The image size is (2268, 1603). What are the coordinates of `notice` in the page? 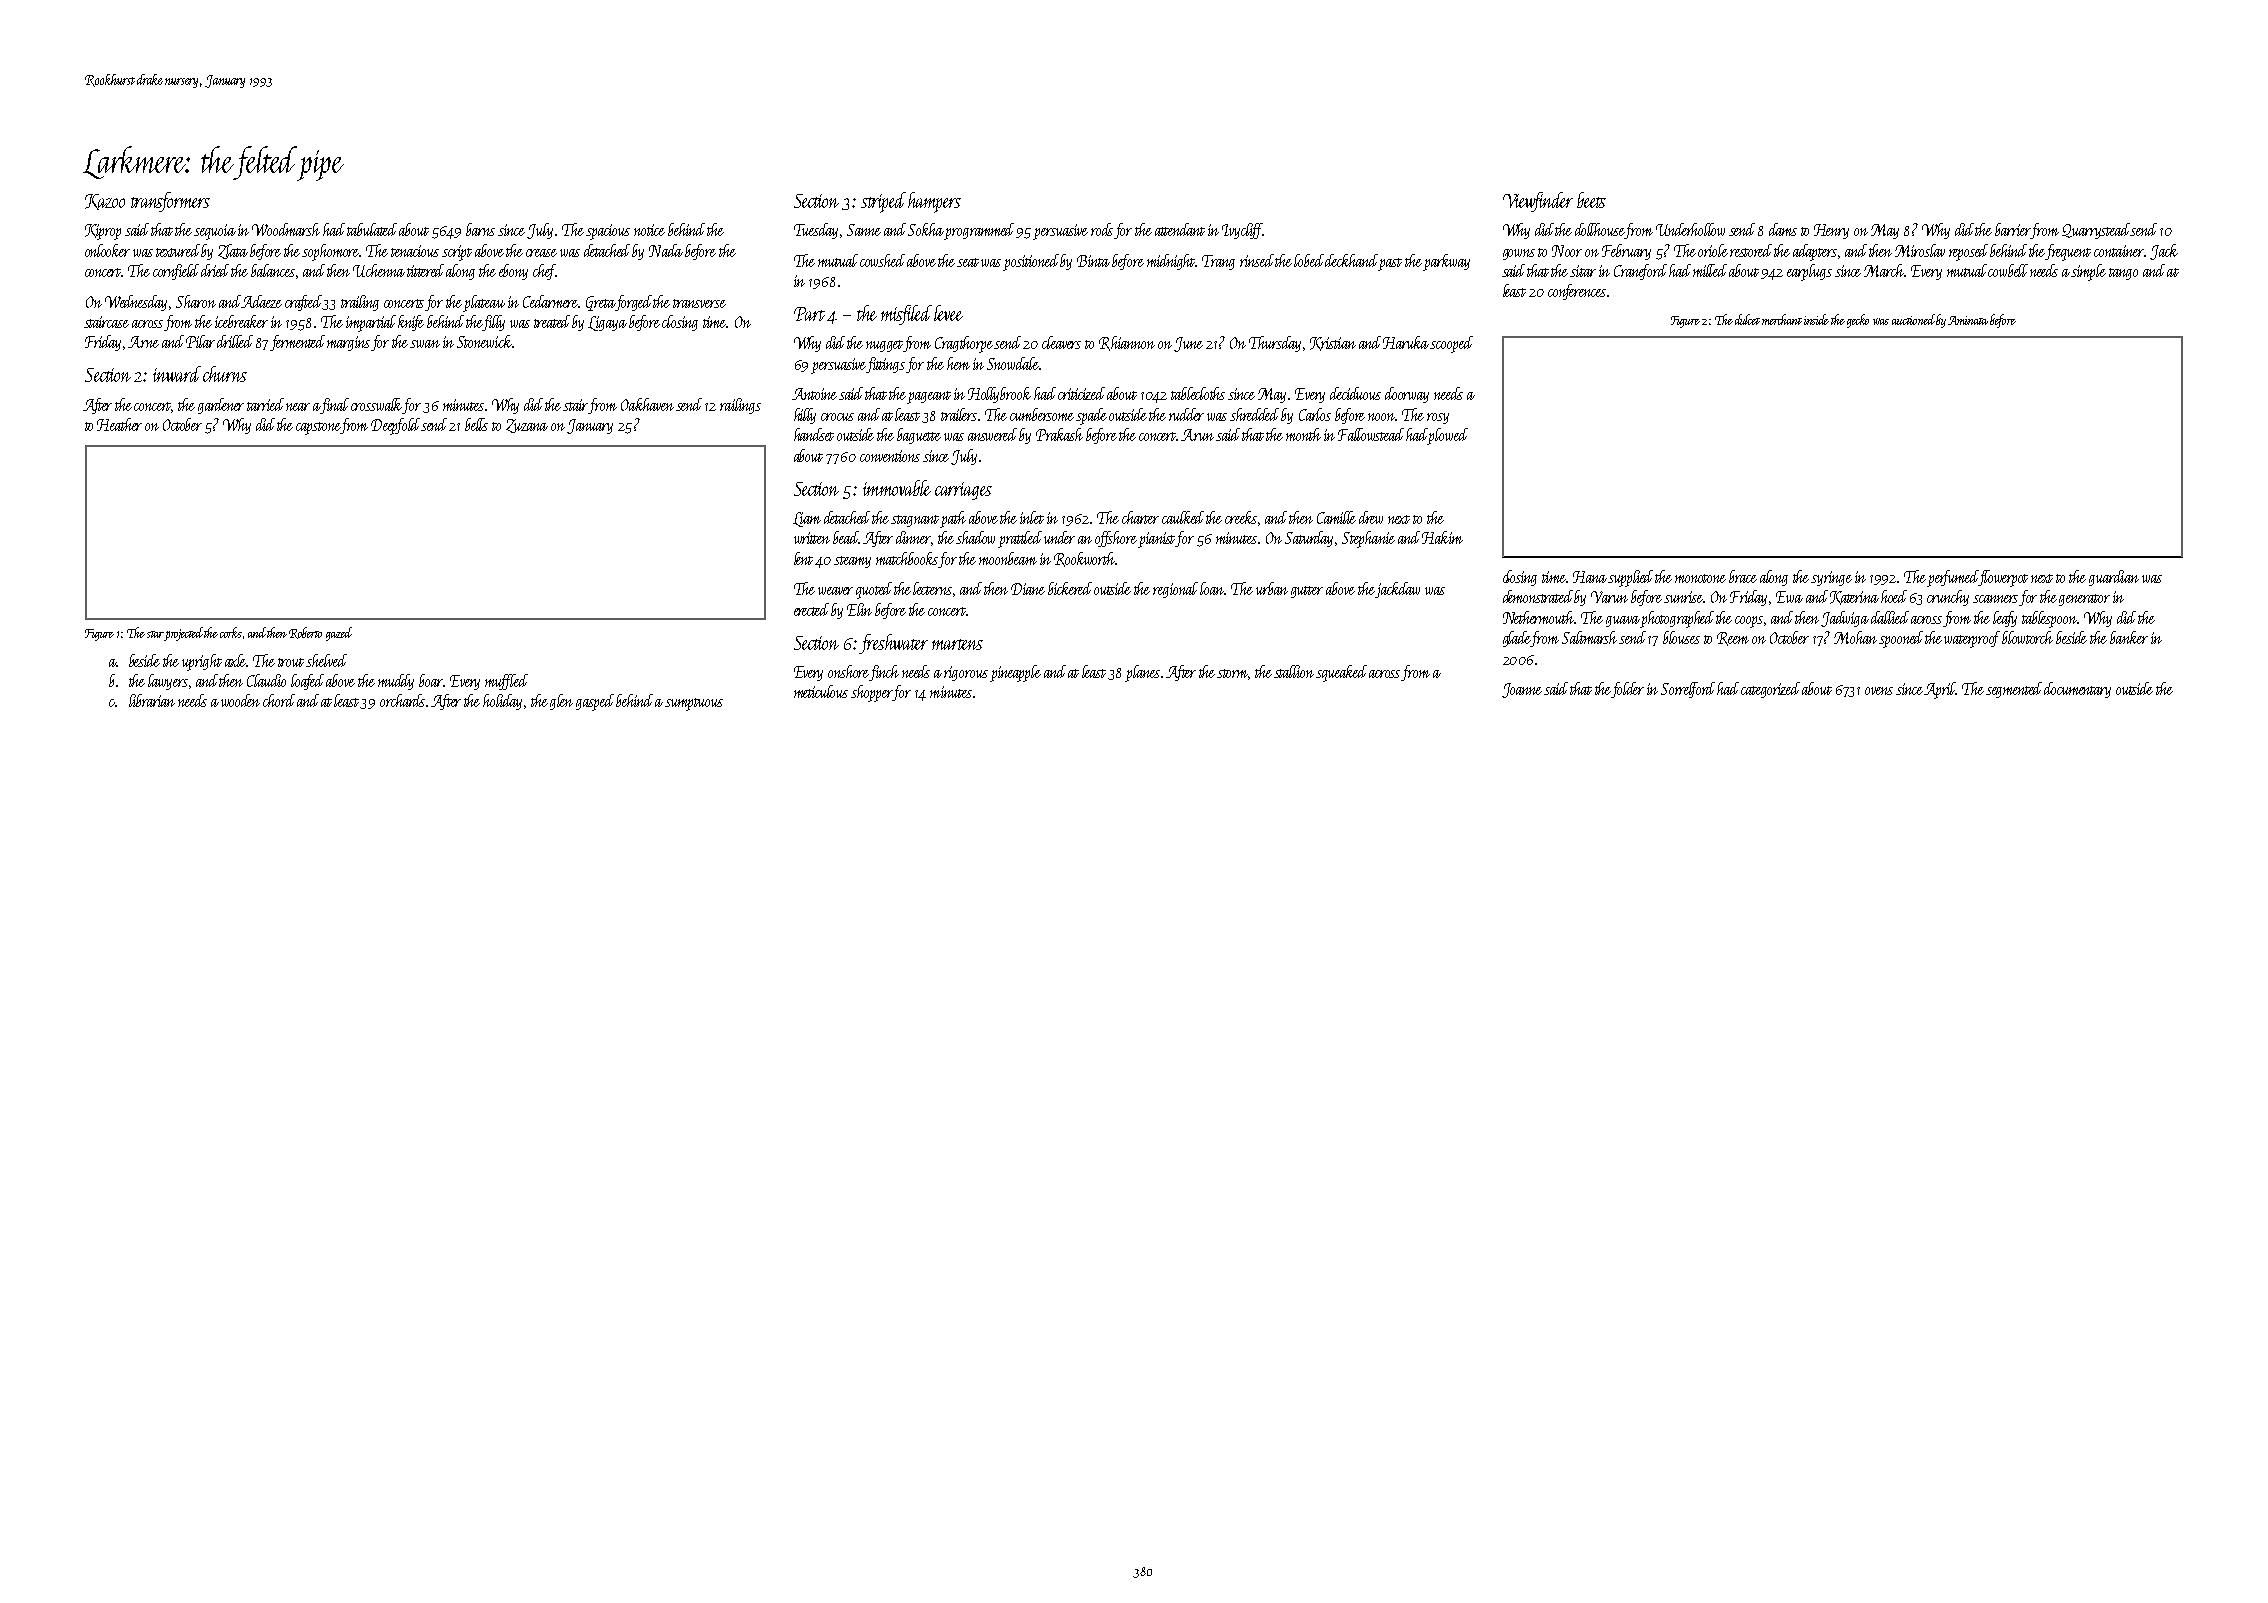 It's located at (649, 230).
